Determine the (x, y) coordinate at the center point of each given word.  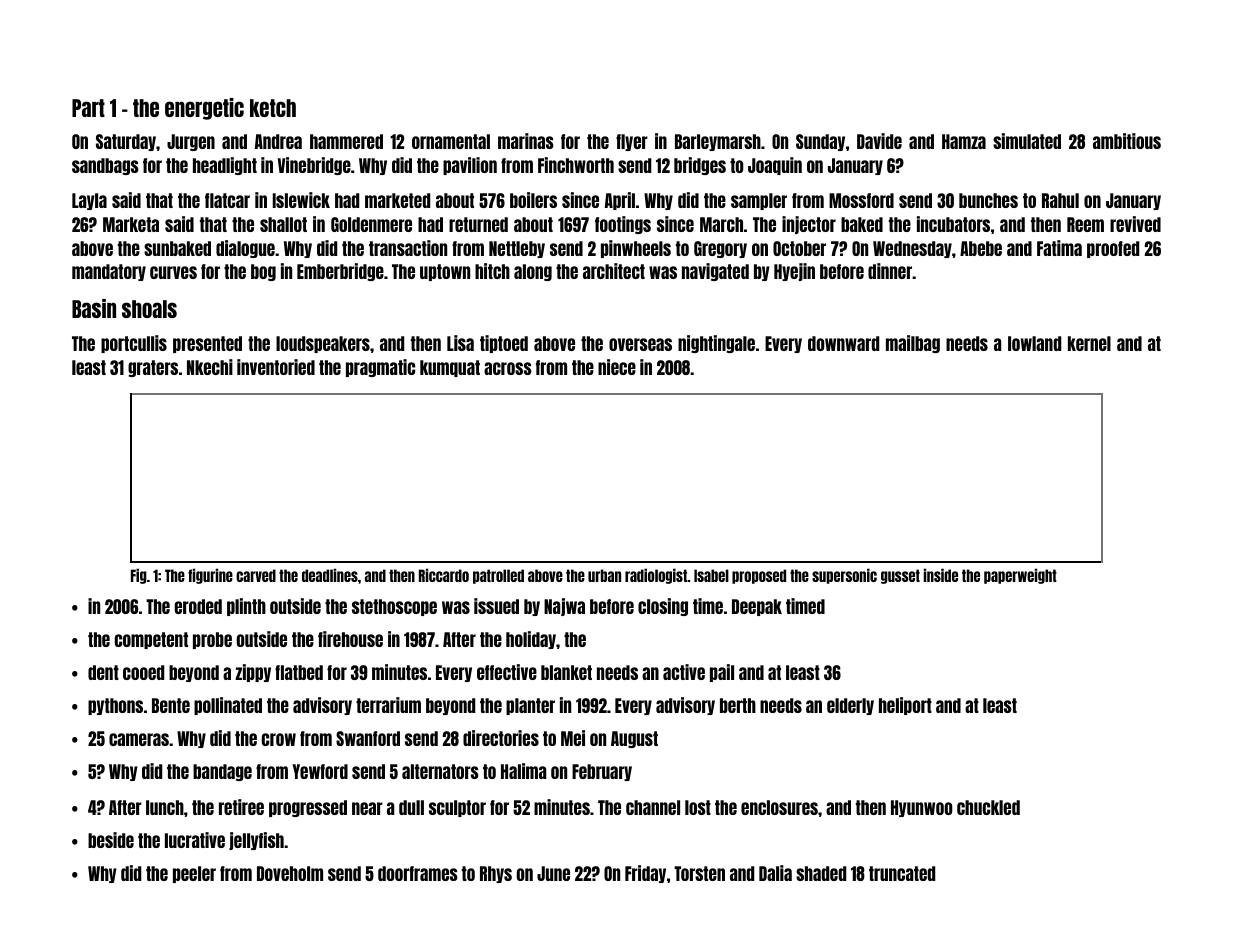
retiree (241, 807)
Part (88, 108)
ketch (273, 108)
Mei (573, 738)
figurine (210, 576)
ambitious (1127, 141)
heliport (905, 706)
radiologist (656, 576)
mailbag (913, 344)
